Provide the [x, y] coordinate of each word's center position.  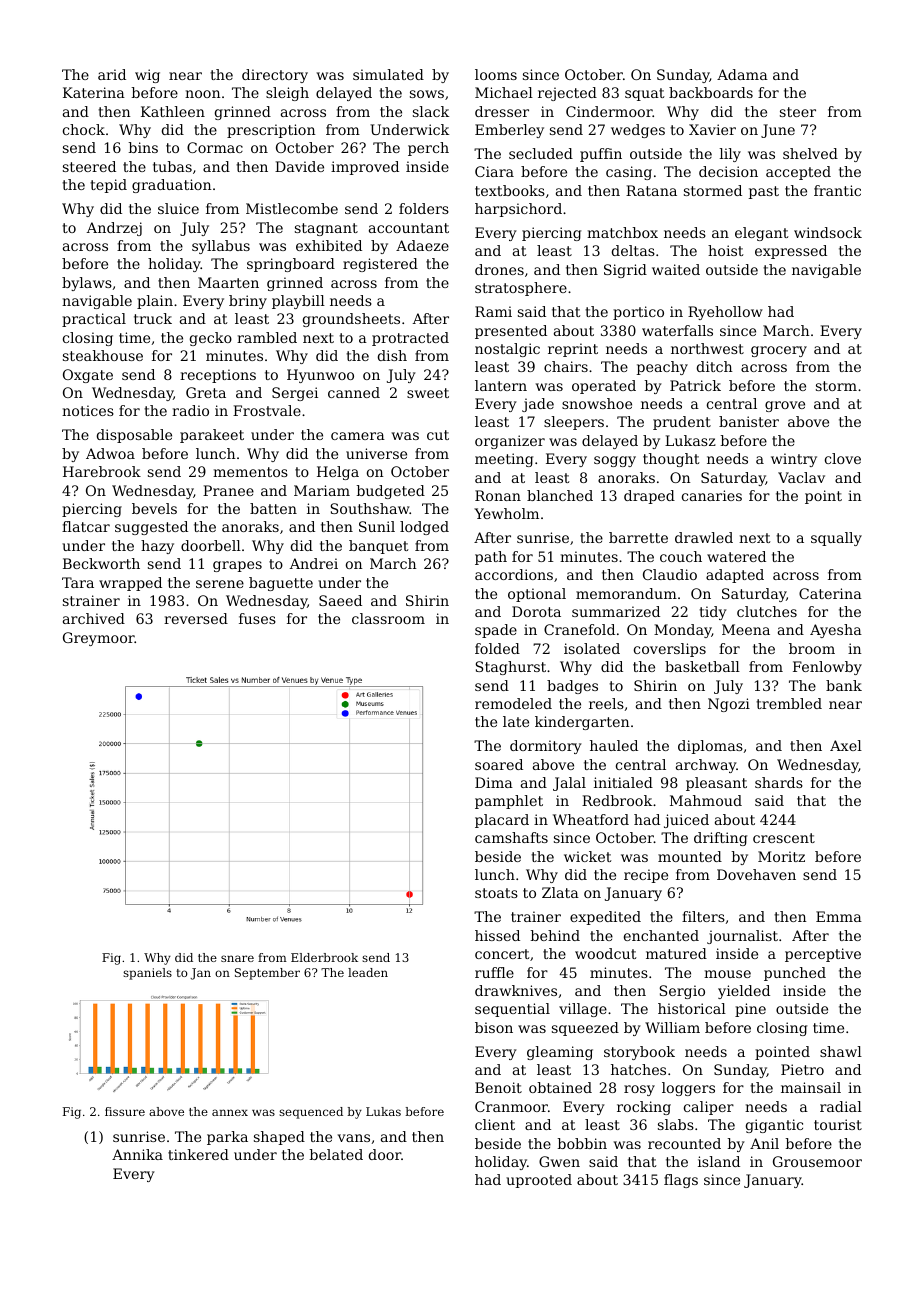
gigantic [774, 1126]
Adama [742, 74]
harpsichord [518, 210]
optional [537, 595]
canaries [712, 495]
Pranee [228, 490]
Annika [137, 1154]
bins [143, 147]
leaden [368, 972]
